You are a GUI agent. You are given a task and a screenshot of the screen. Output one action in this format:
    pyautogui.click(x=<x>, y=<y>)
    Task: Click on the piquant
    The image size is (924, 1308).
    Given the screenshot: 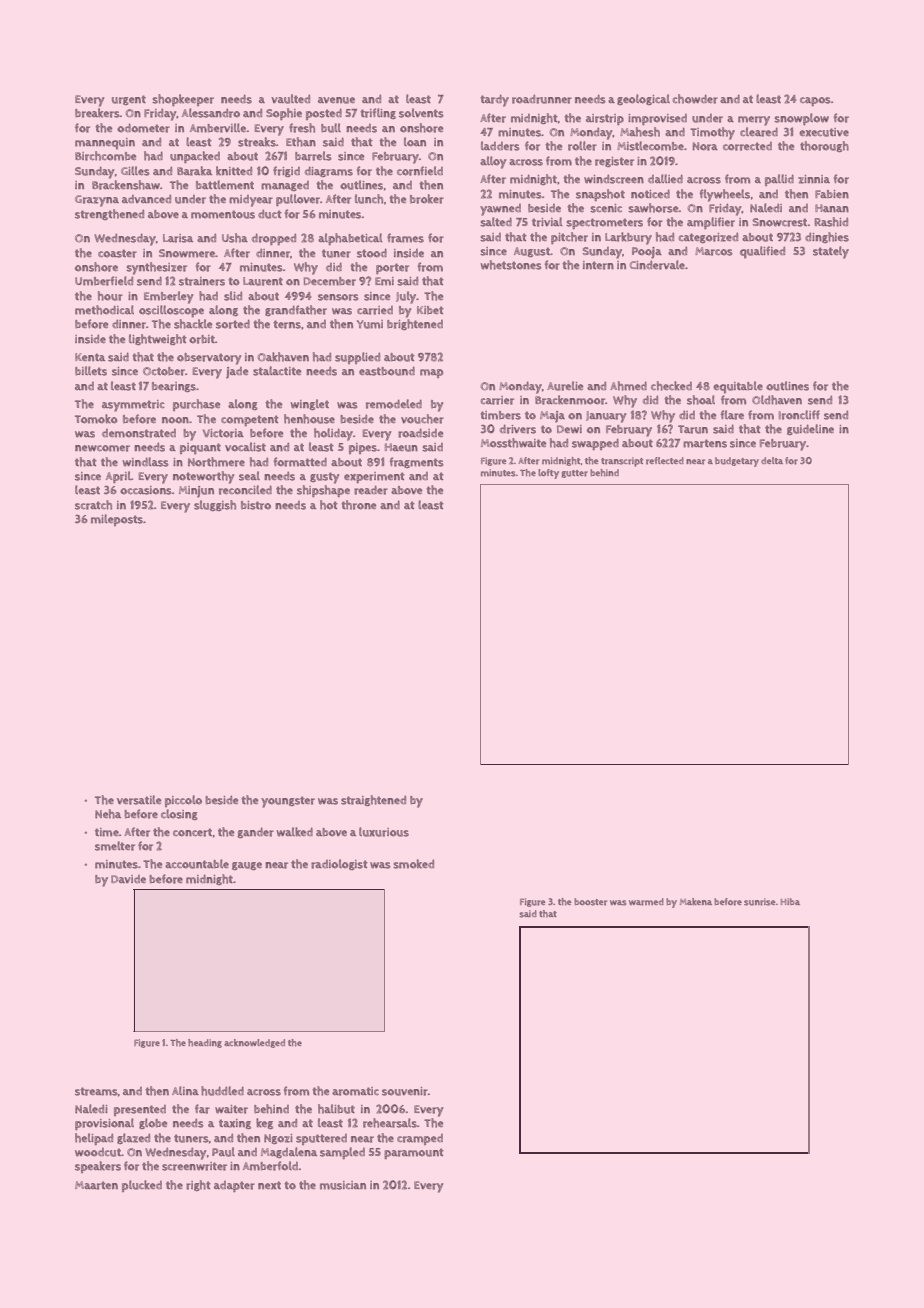 What is the action you would take?
    pyautogui.click(x=200, y=449)
